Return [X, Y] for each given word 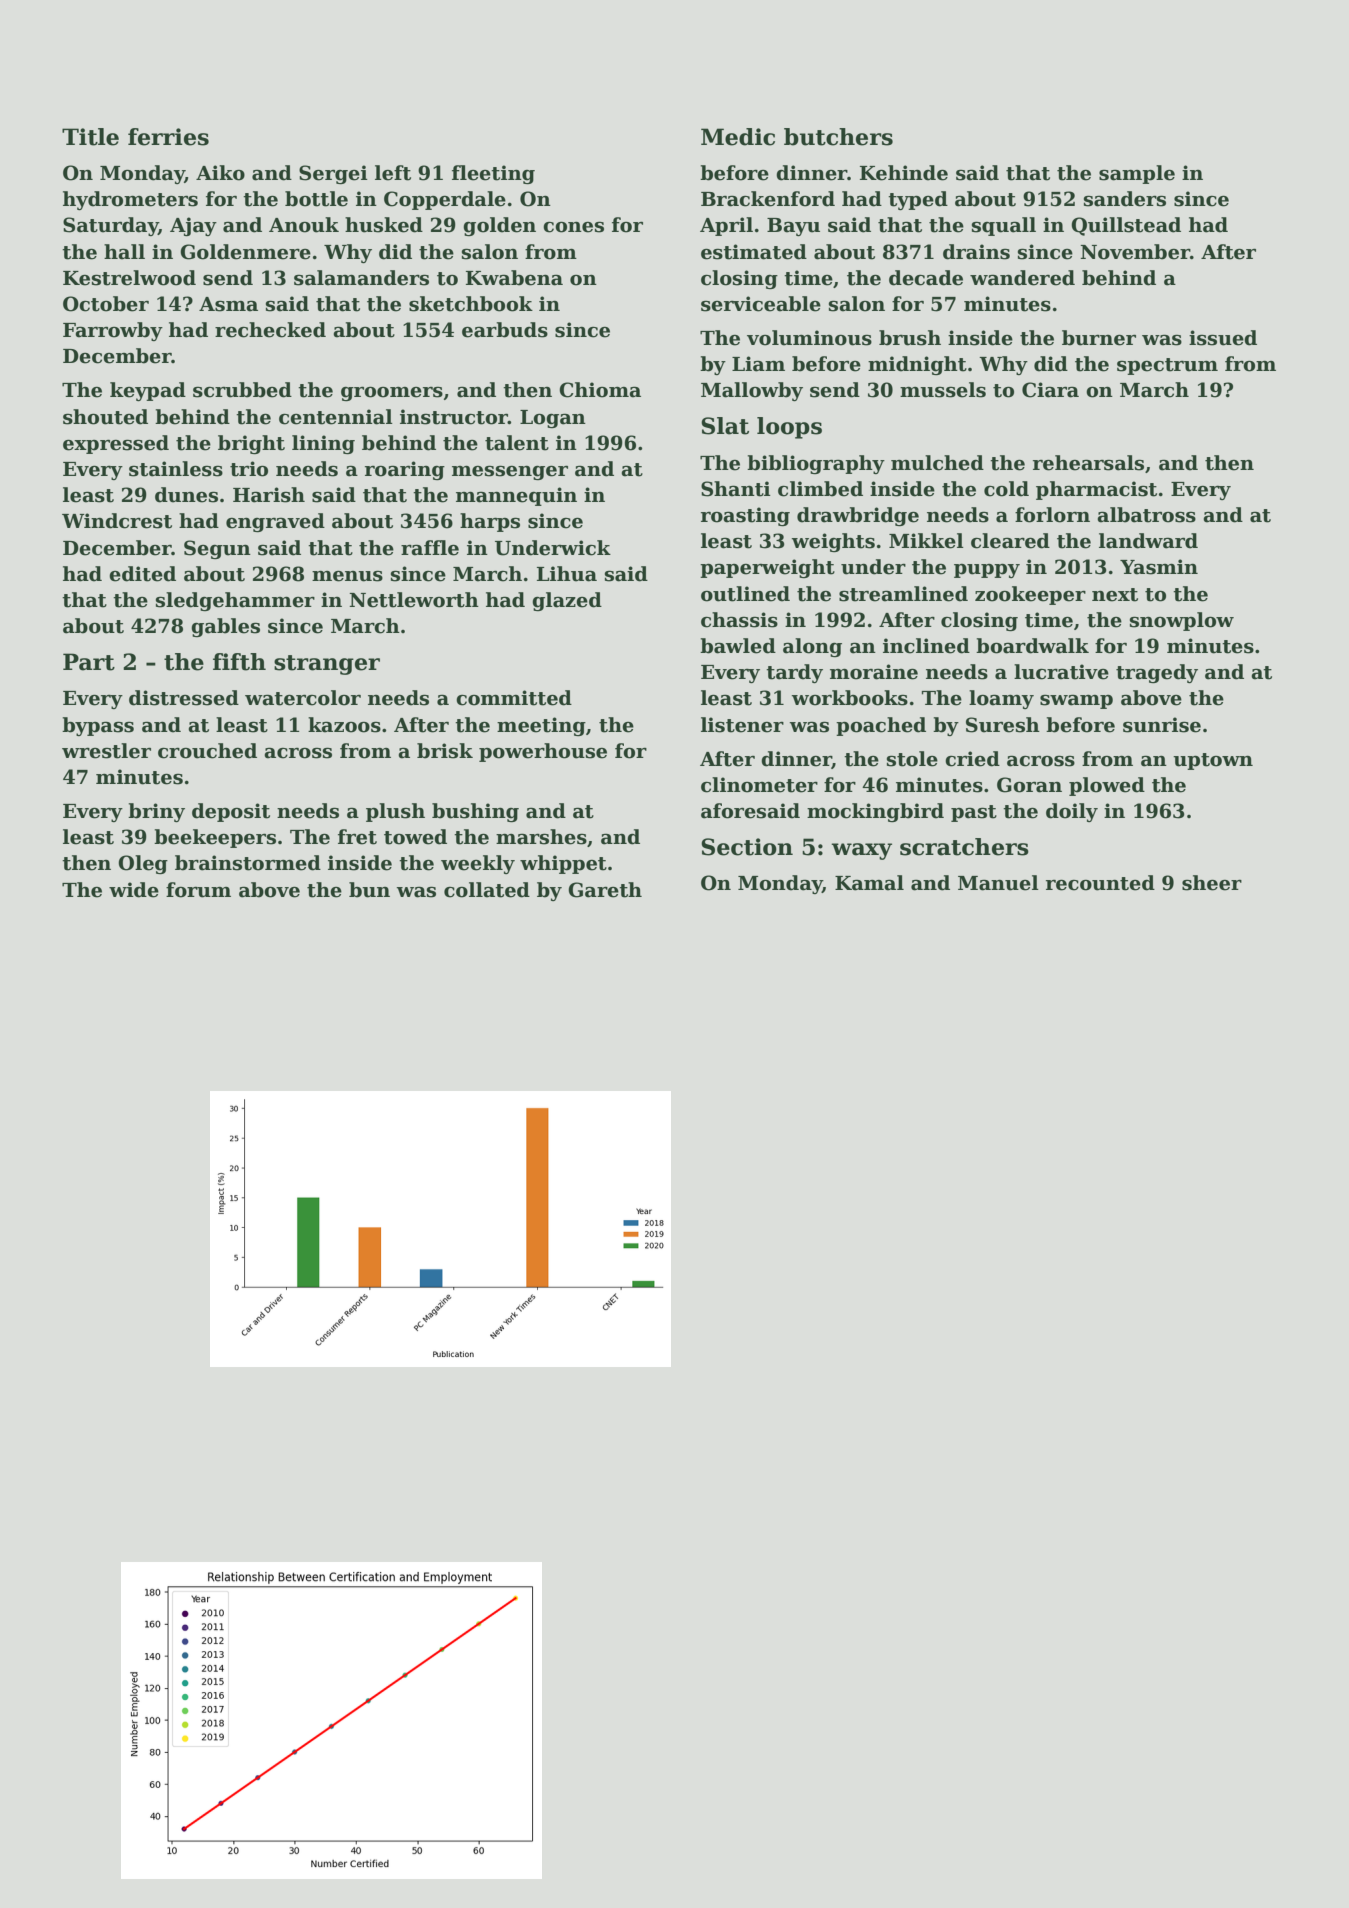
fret [357, 837]
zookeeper [1030, 595]
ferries [168, 137]
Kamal [869, 883]
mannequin [516, 496]
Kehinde [904, 173]
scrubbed [242, 390]
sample [1137, 174]
